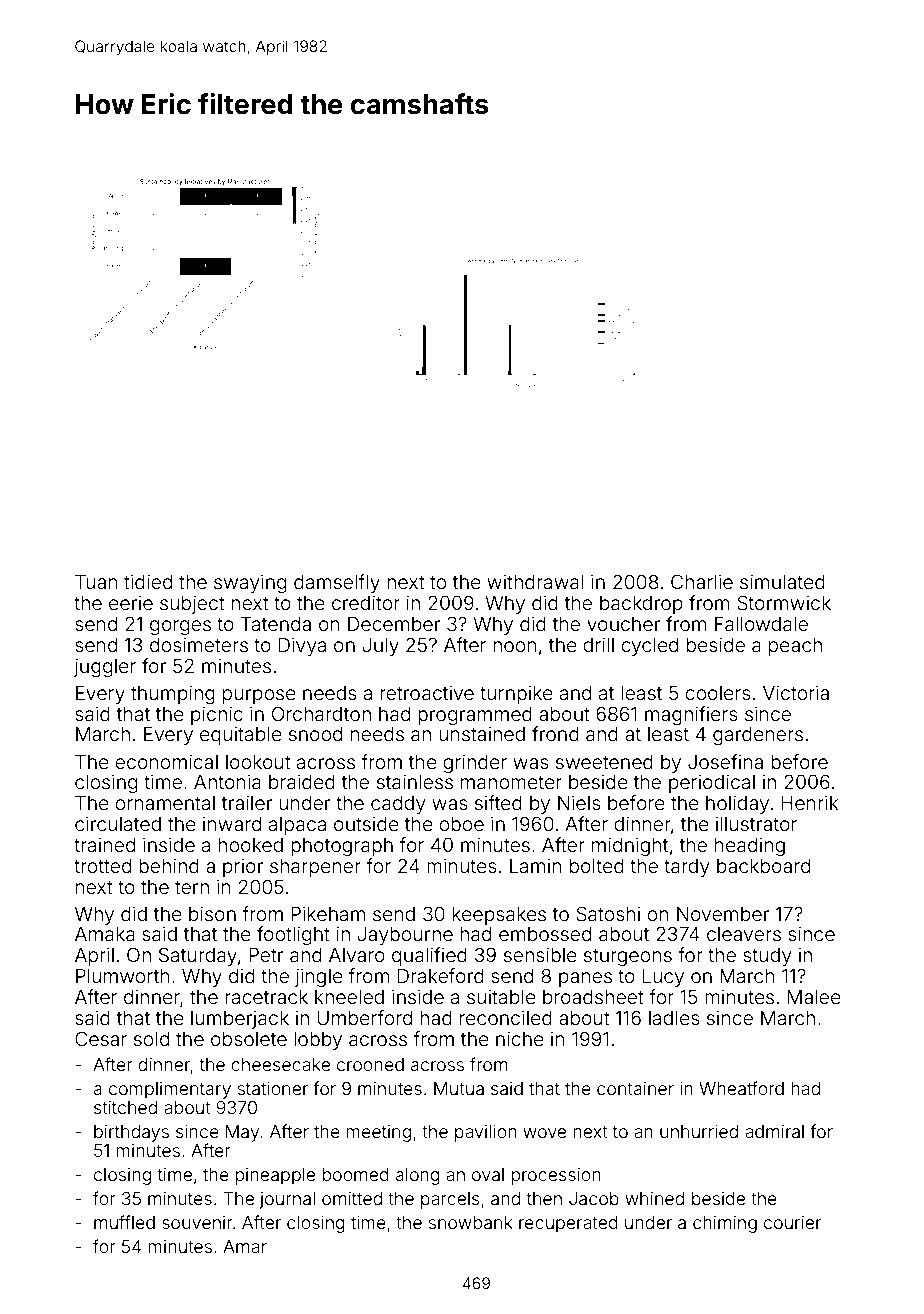  Describe the element at coordinates (337, 583) in the document. I see `damselfly` at that location.
